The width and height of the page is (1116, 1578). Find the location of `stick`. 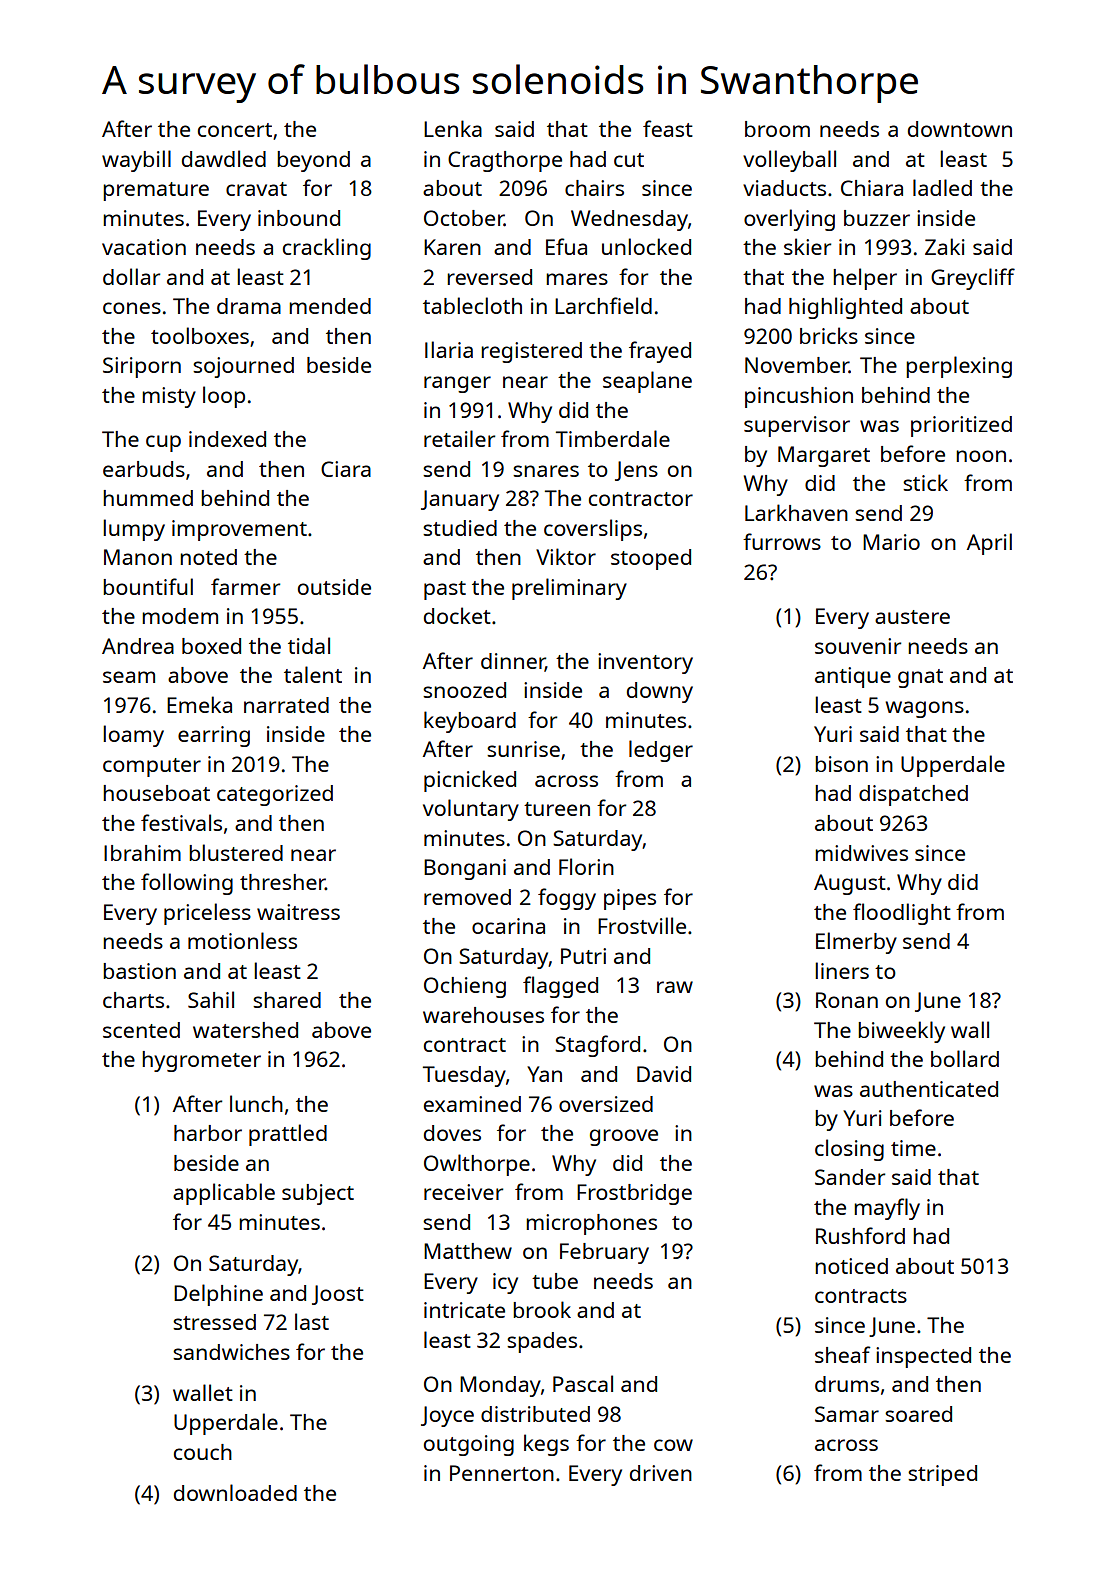

stick is located at coordinates (925, 482).
